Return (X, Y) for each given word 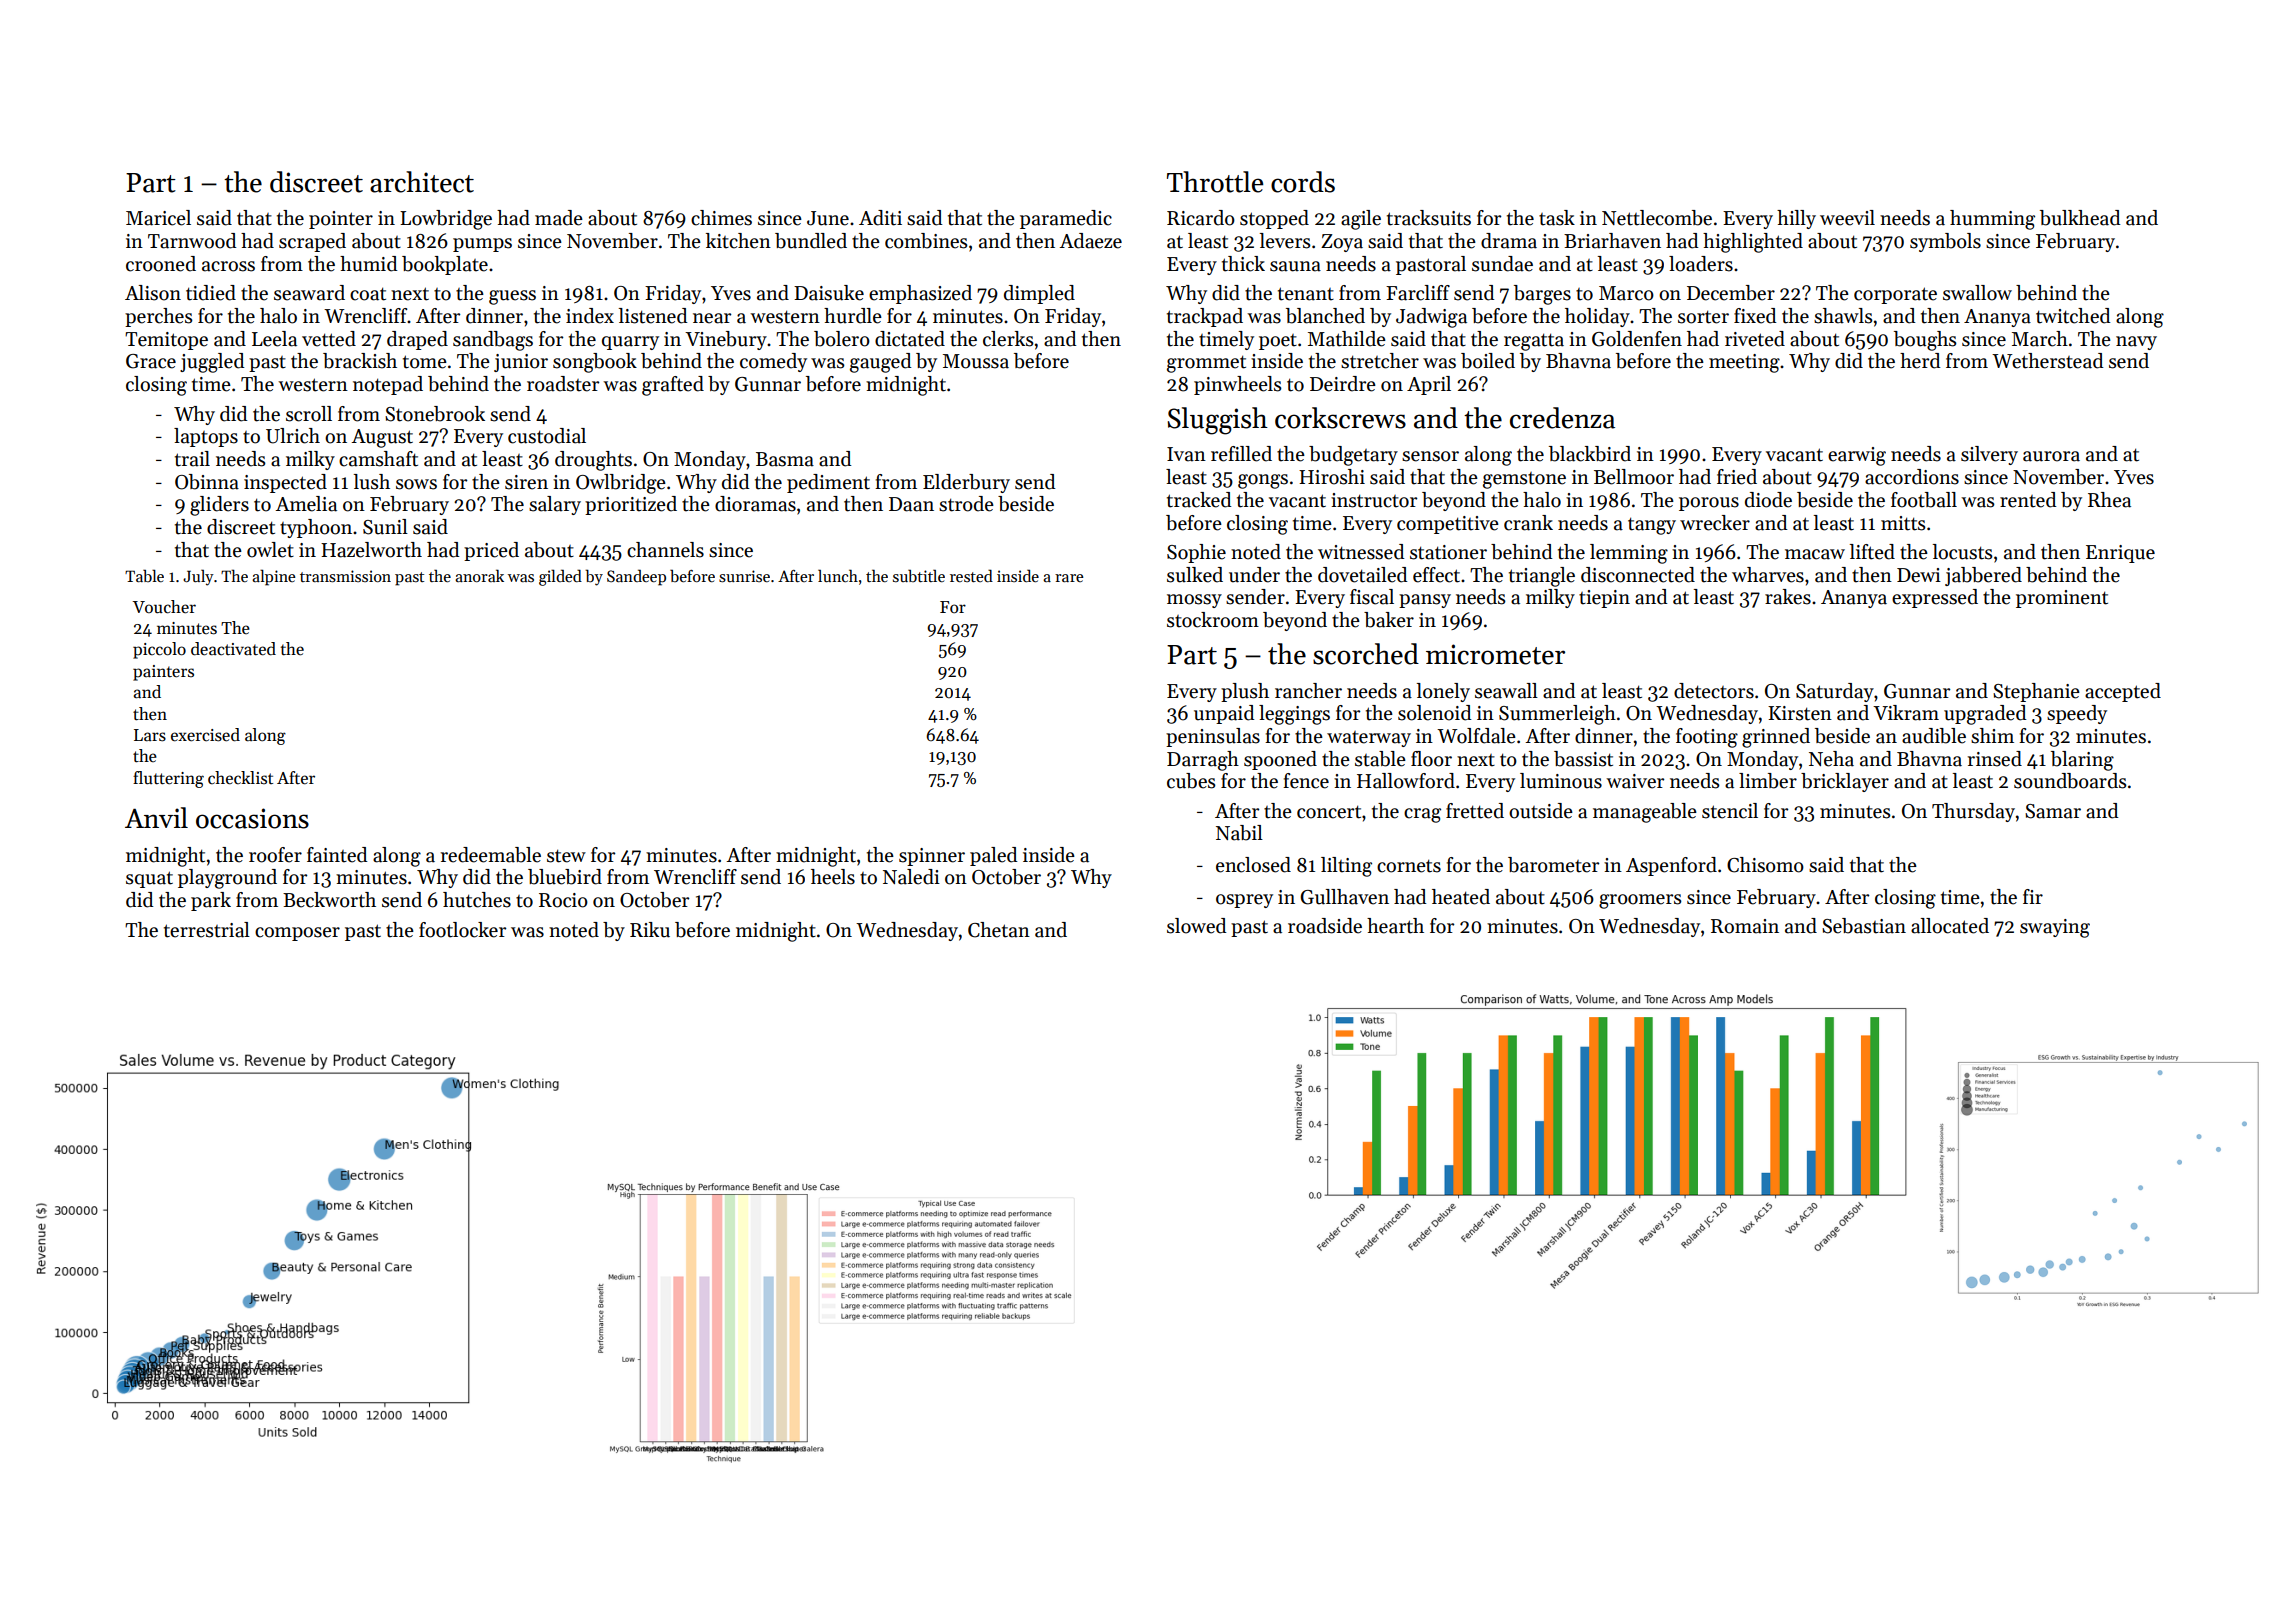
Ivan (1186, 454)
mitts (1903, 523)
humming (1992, 220)
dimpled (1039, 294)
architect (422, 182)
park (211, 901)
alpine (274, 577)
